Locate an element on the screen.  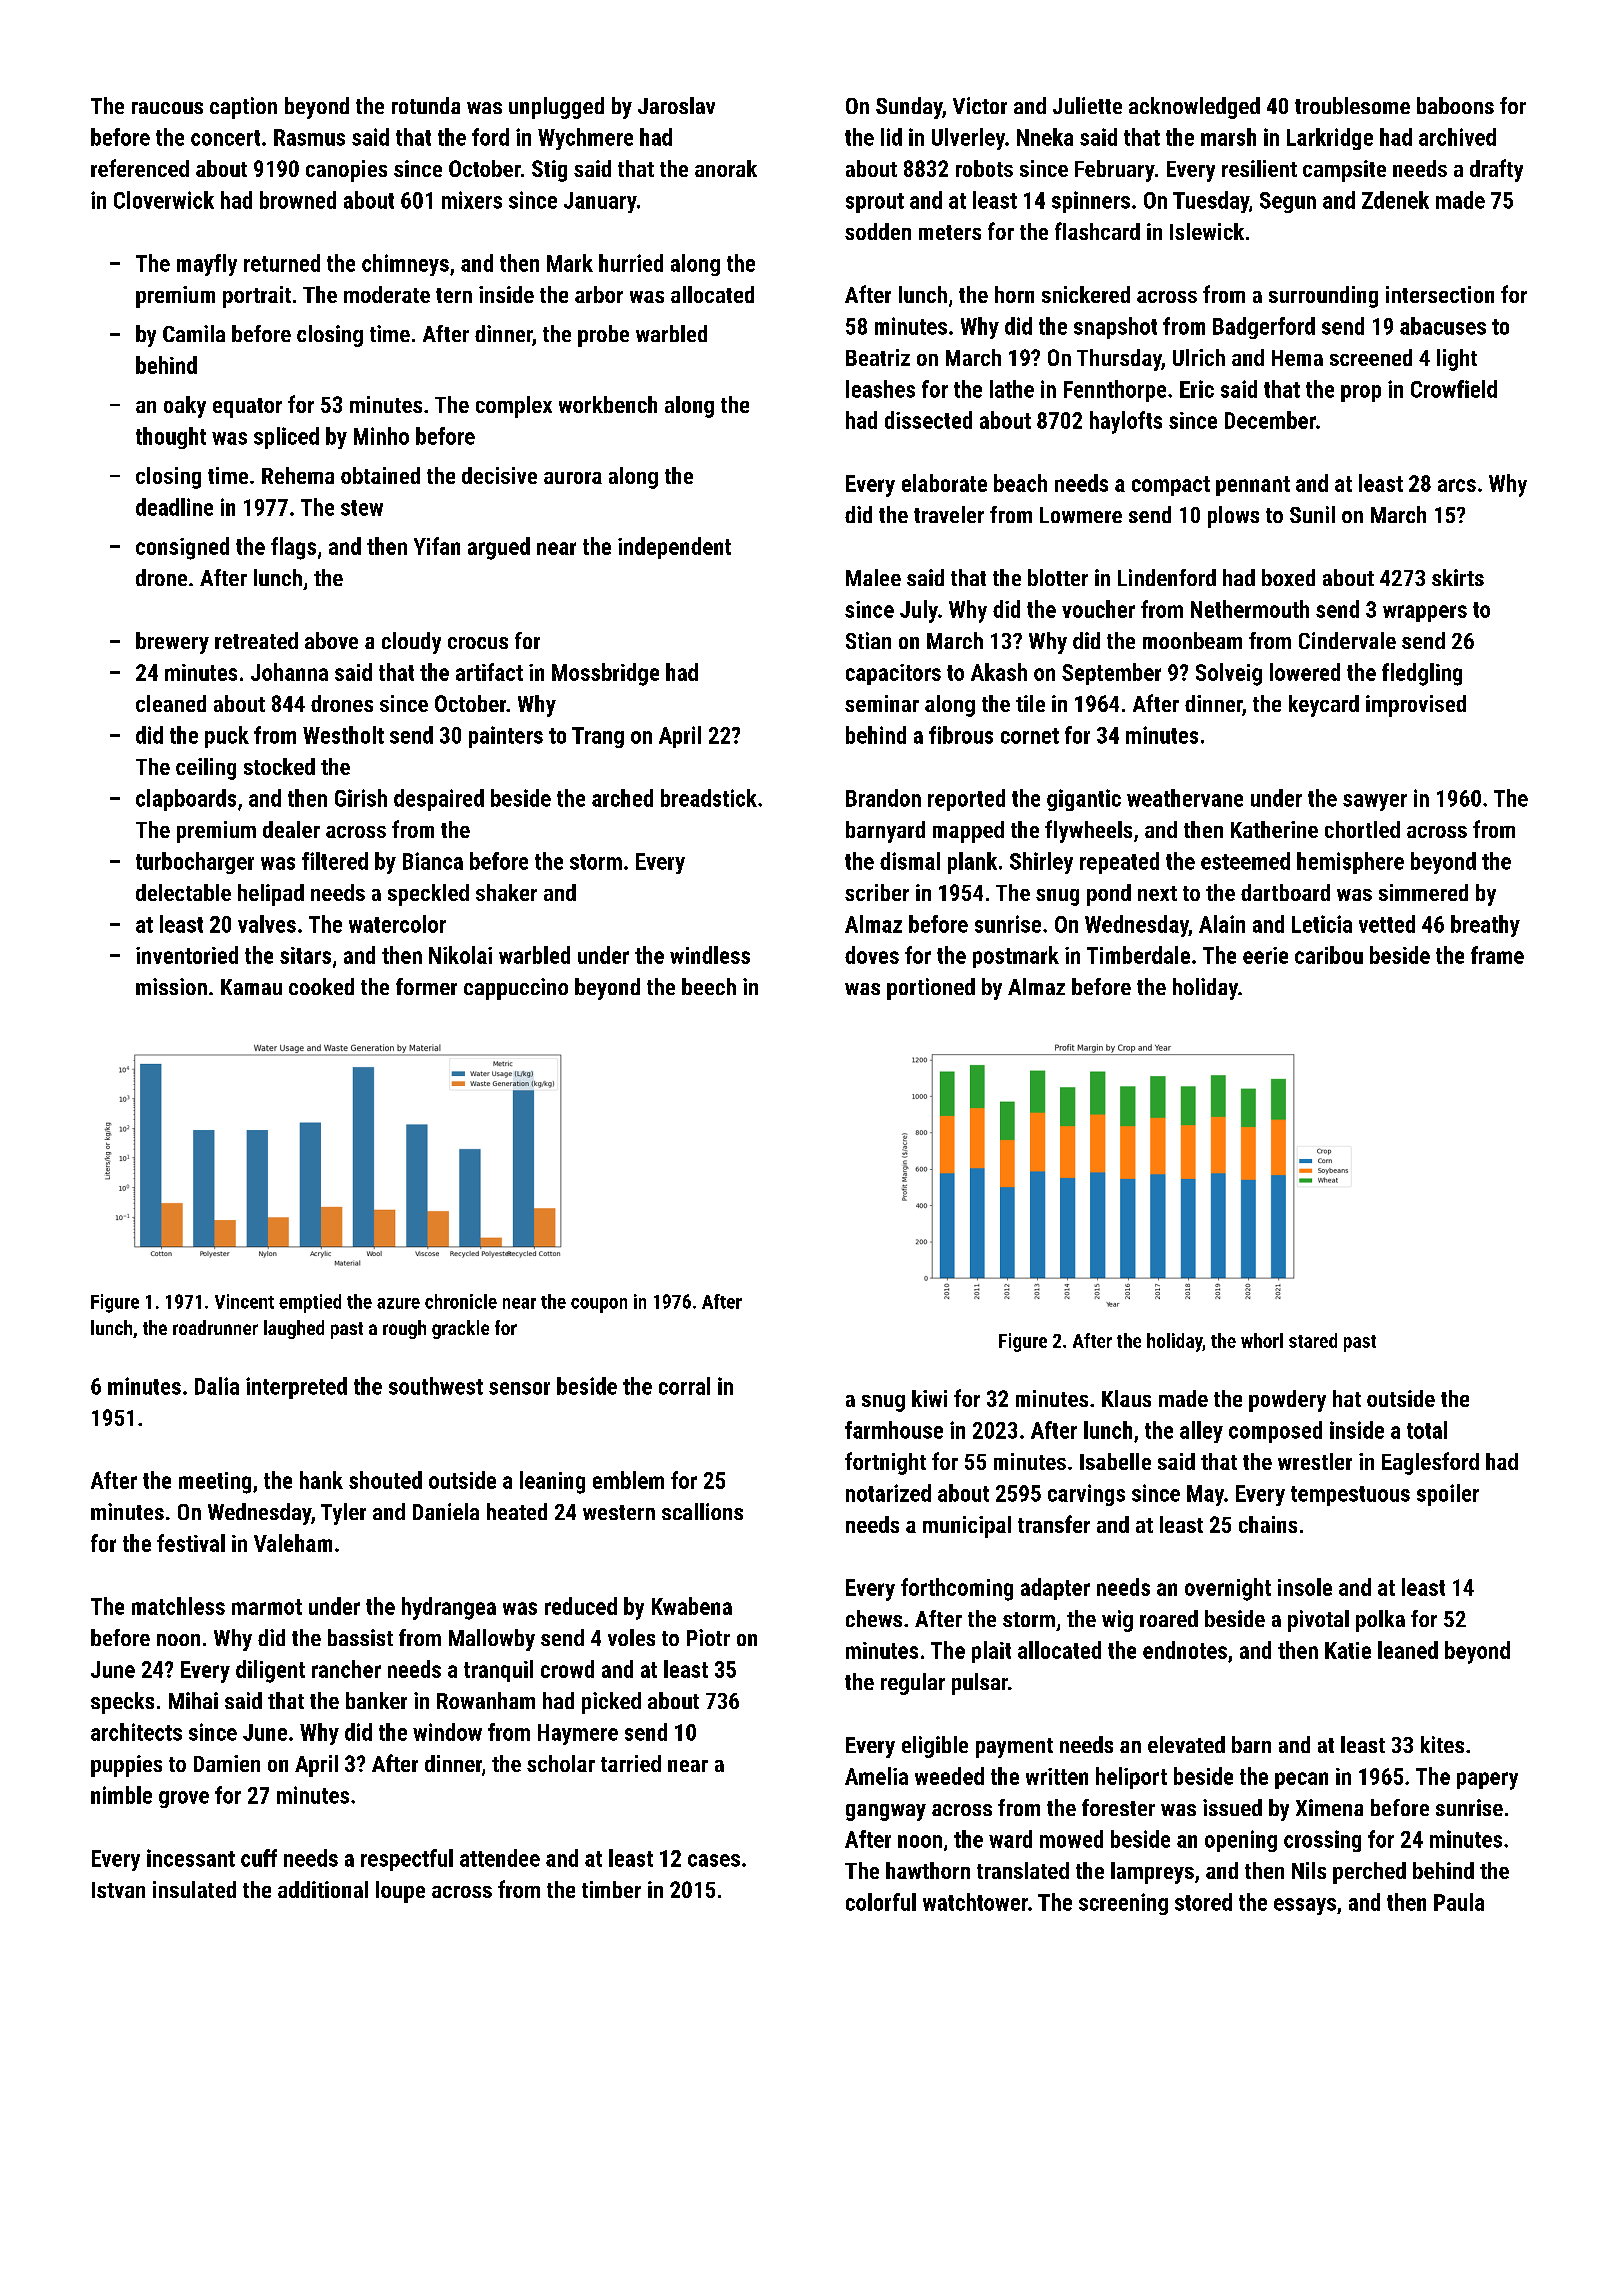
attendee is located at coordinates (500, 1858).
